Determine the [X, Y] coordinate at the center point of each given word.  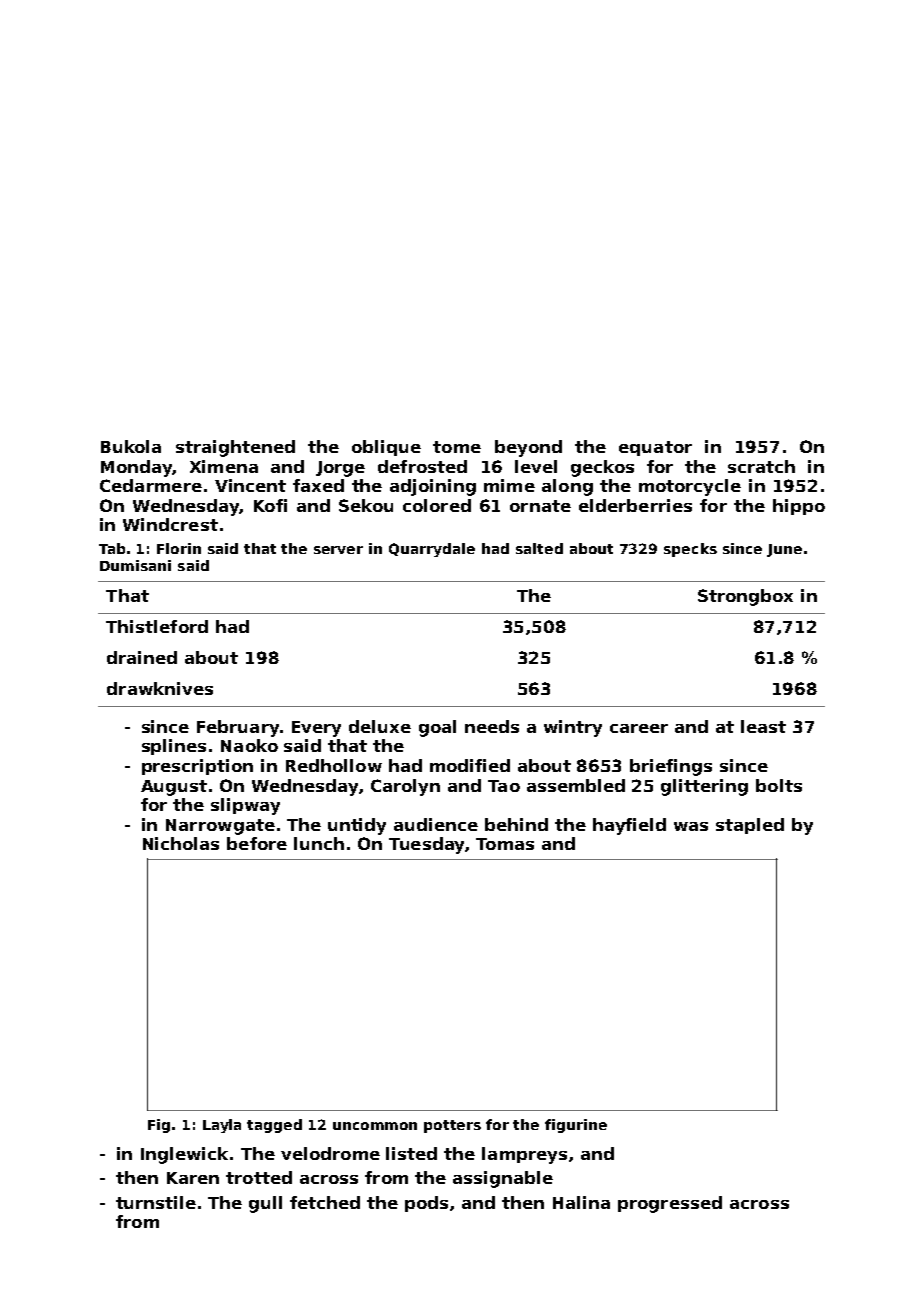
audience [436, 824]
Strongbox [745, 597]
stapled [750, 826]
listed [411, 1153]
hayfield [629, 826]
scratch [761, 466]
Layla [222, 1126]
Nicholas [181, 843]
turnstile [156, 1202]
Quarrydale [432, 550]
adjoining [433, 487]
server [338, 550]
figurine [576, 1126]
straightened [235, 448]
